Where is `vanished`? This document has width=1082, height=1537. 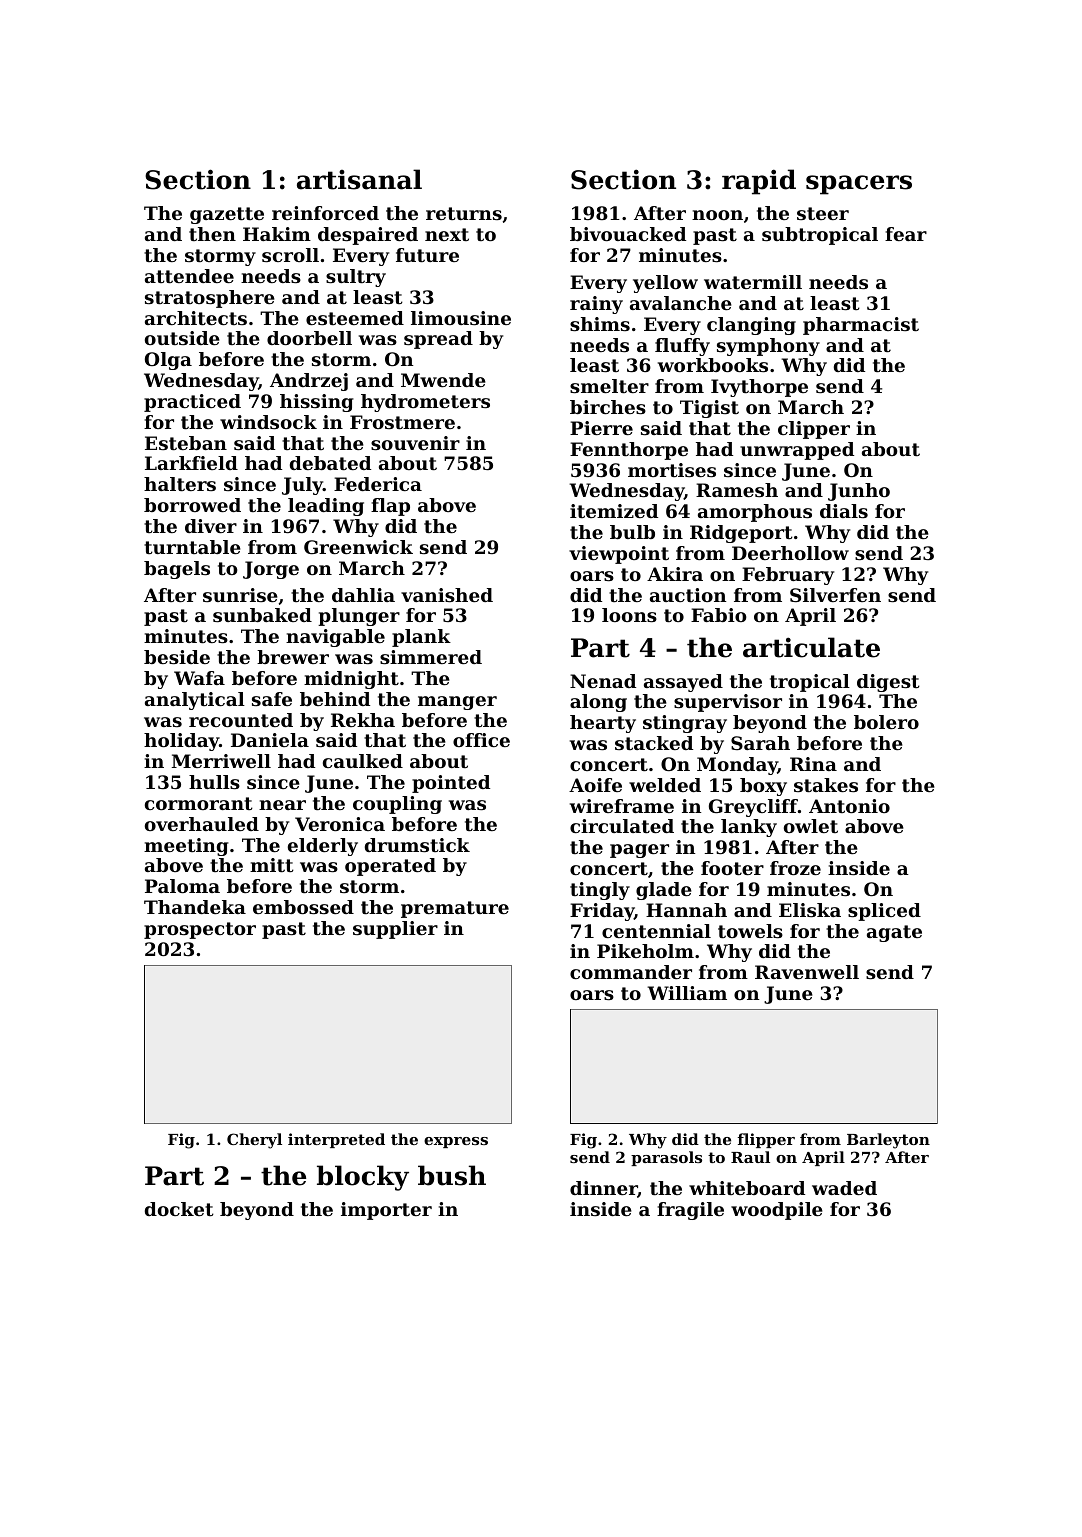
vanished is located at coordinates (447, 595).
